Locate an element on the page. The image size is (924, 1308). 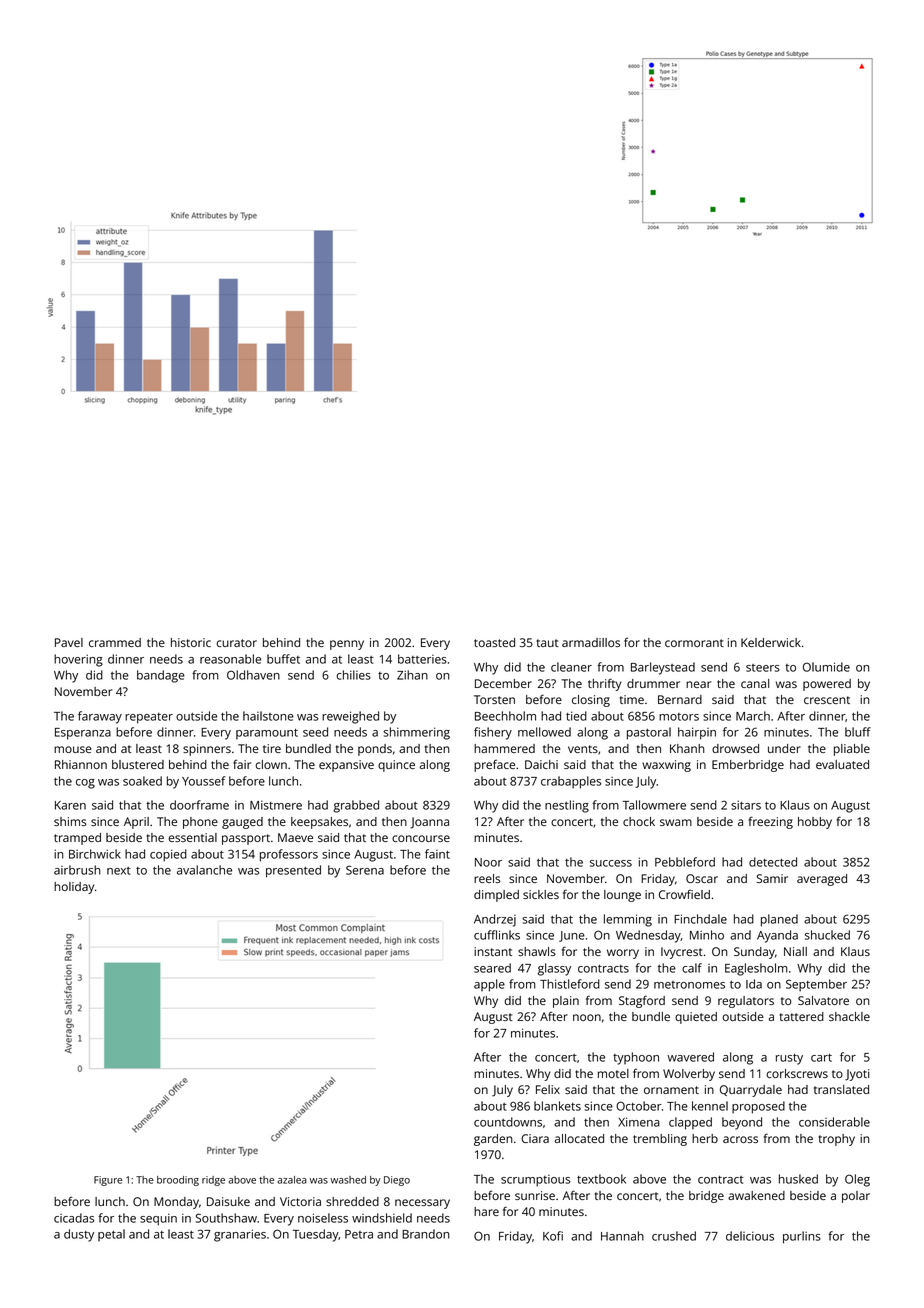
granaries is located at coordinates (240, 1235).
